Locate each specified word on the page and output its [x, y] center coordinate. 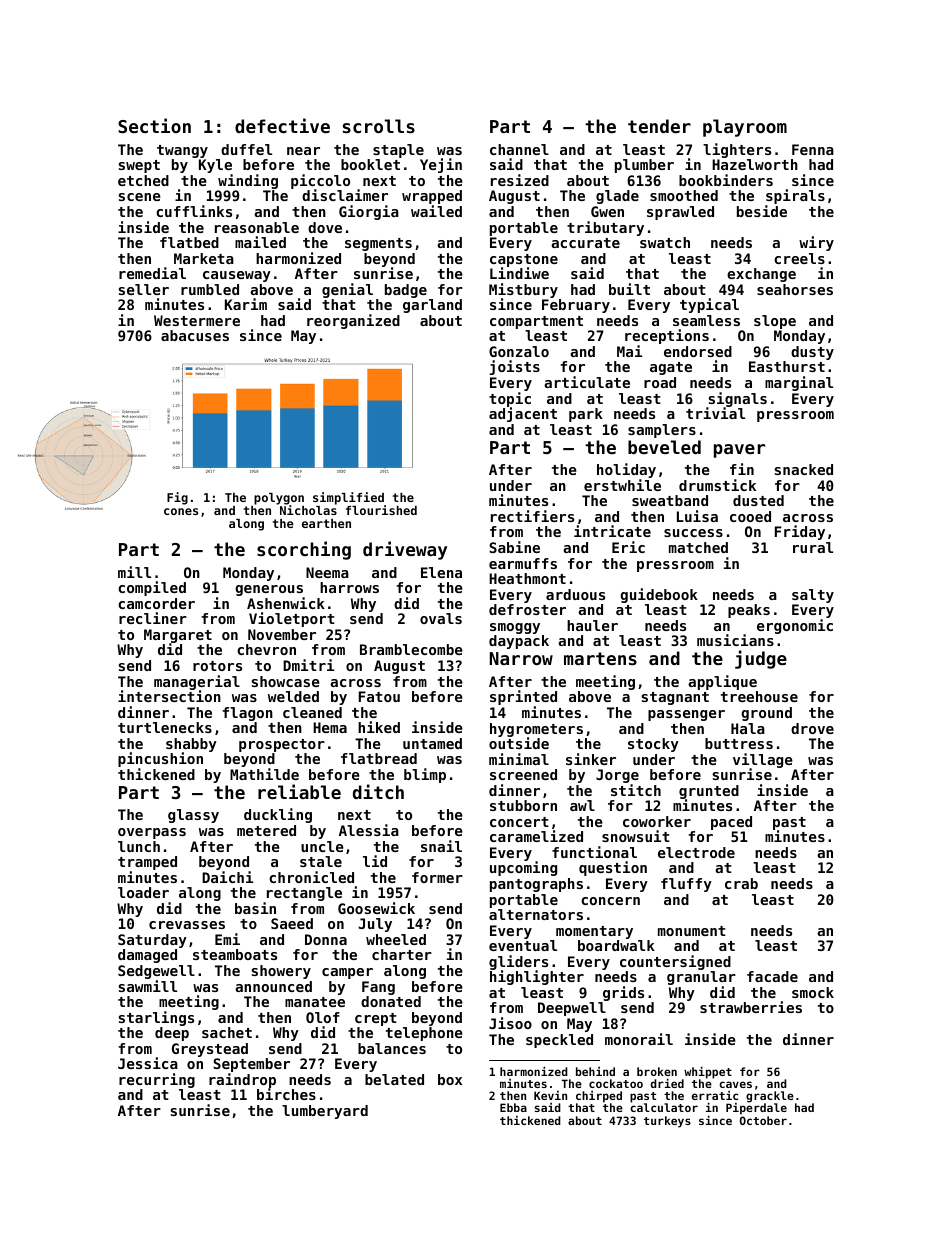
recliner [153, 618]
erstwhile [622, 485]
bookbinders [726, 180]
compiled [152, 588]
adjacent [523, 415]
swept [139, 166]
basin [255, 908]
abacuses [195, 335]
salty [813, 596]
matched [698, 547]
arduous [575, 594]
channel [519, 149]
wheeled [396, 939]
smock [813, 992]
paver [739, 451]
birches [286, 1094]
